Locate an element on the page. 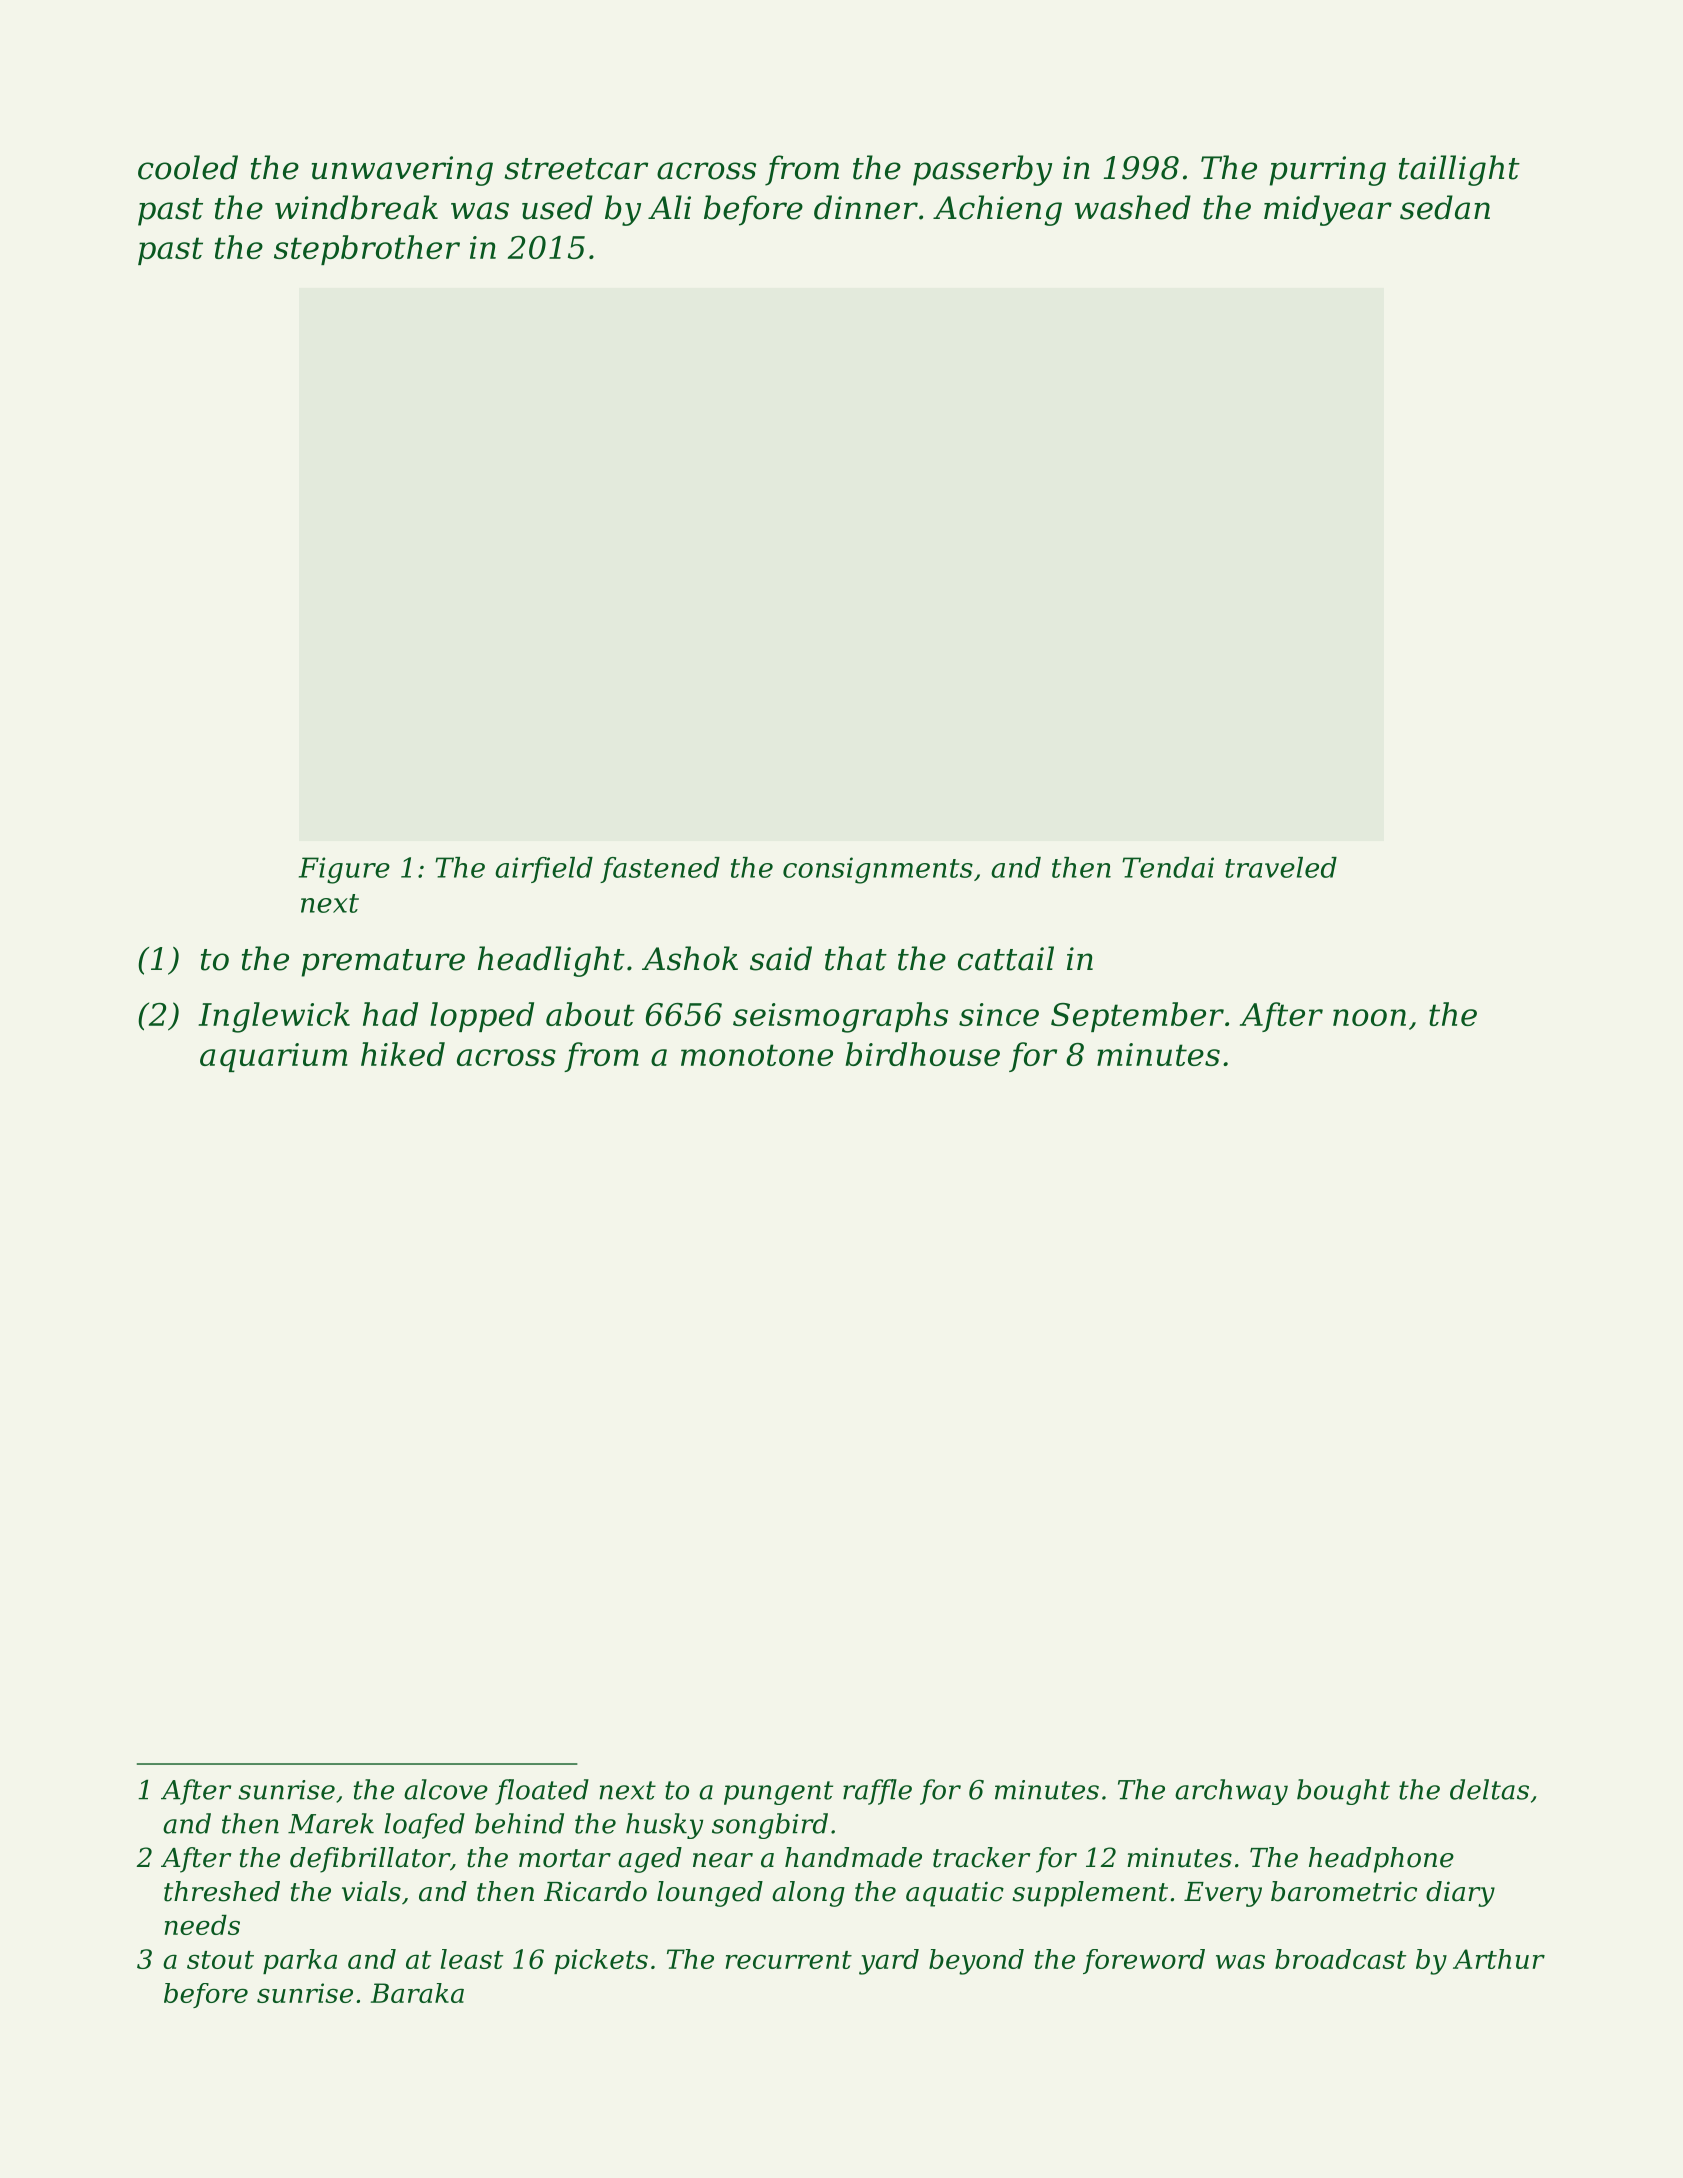 The width and height of the page is (1683, 2178). alcove is located at coordinates (446, 1789).
